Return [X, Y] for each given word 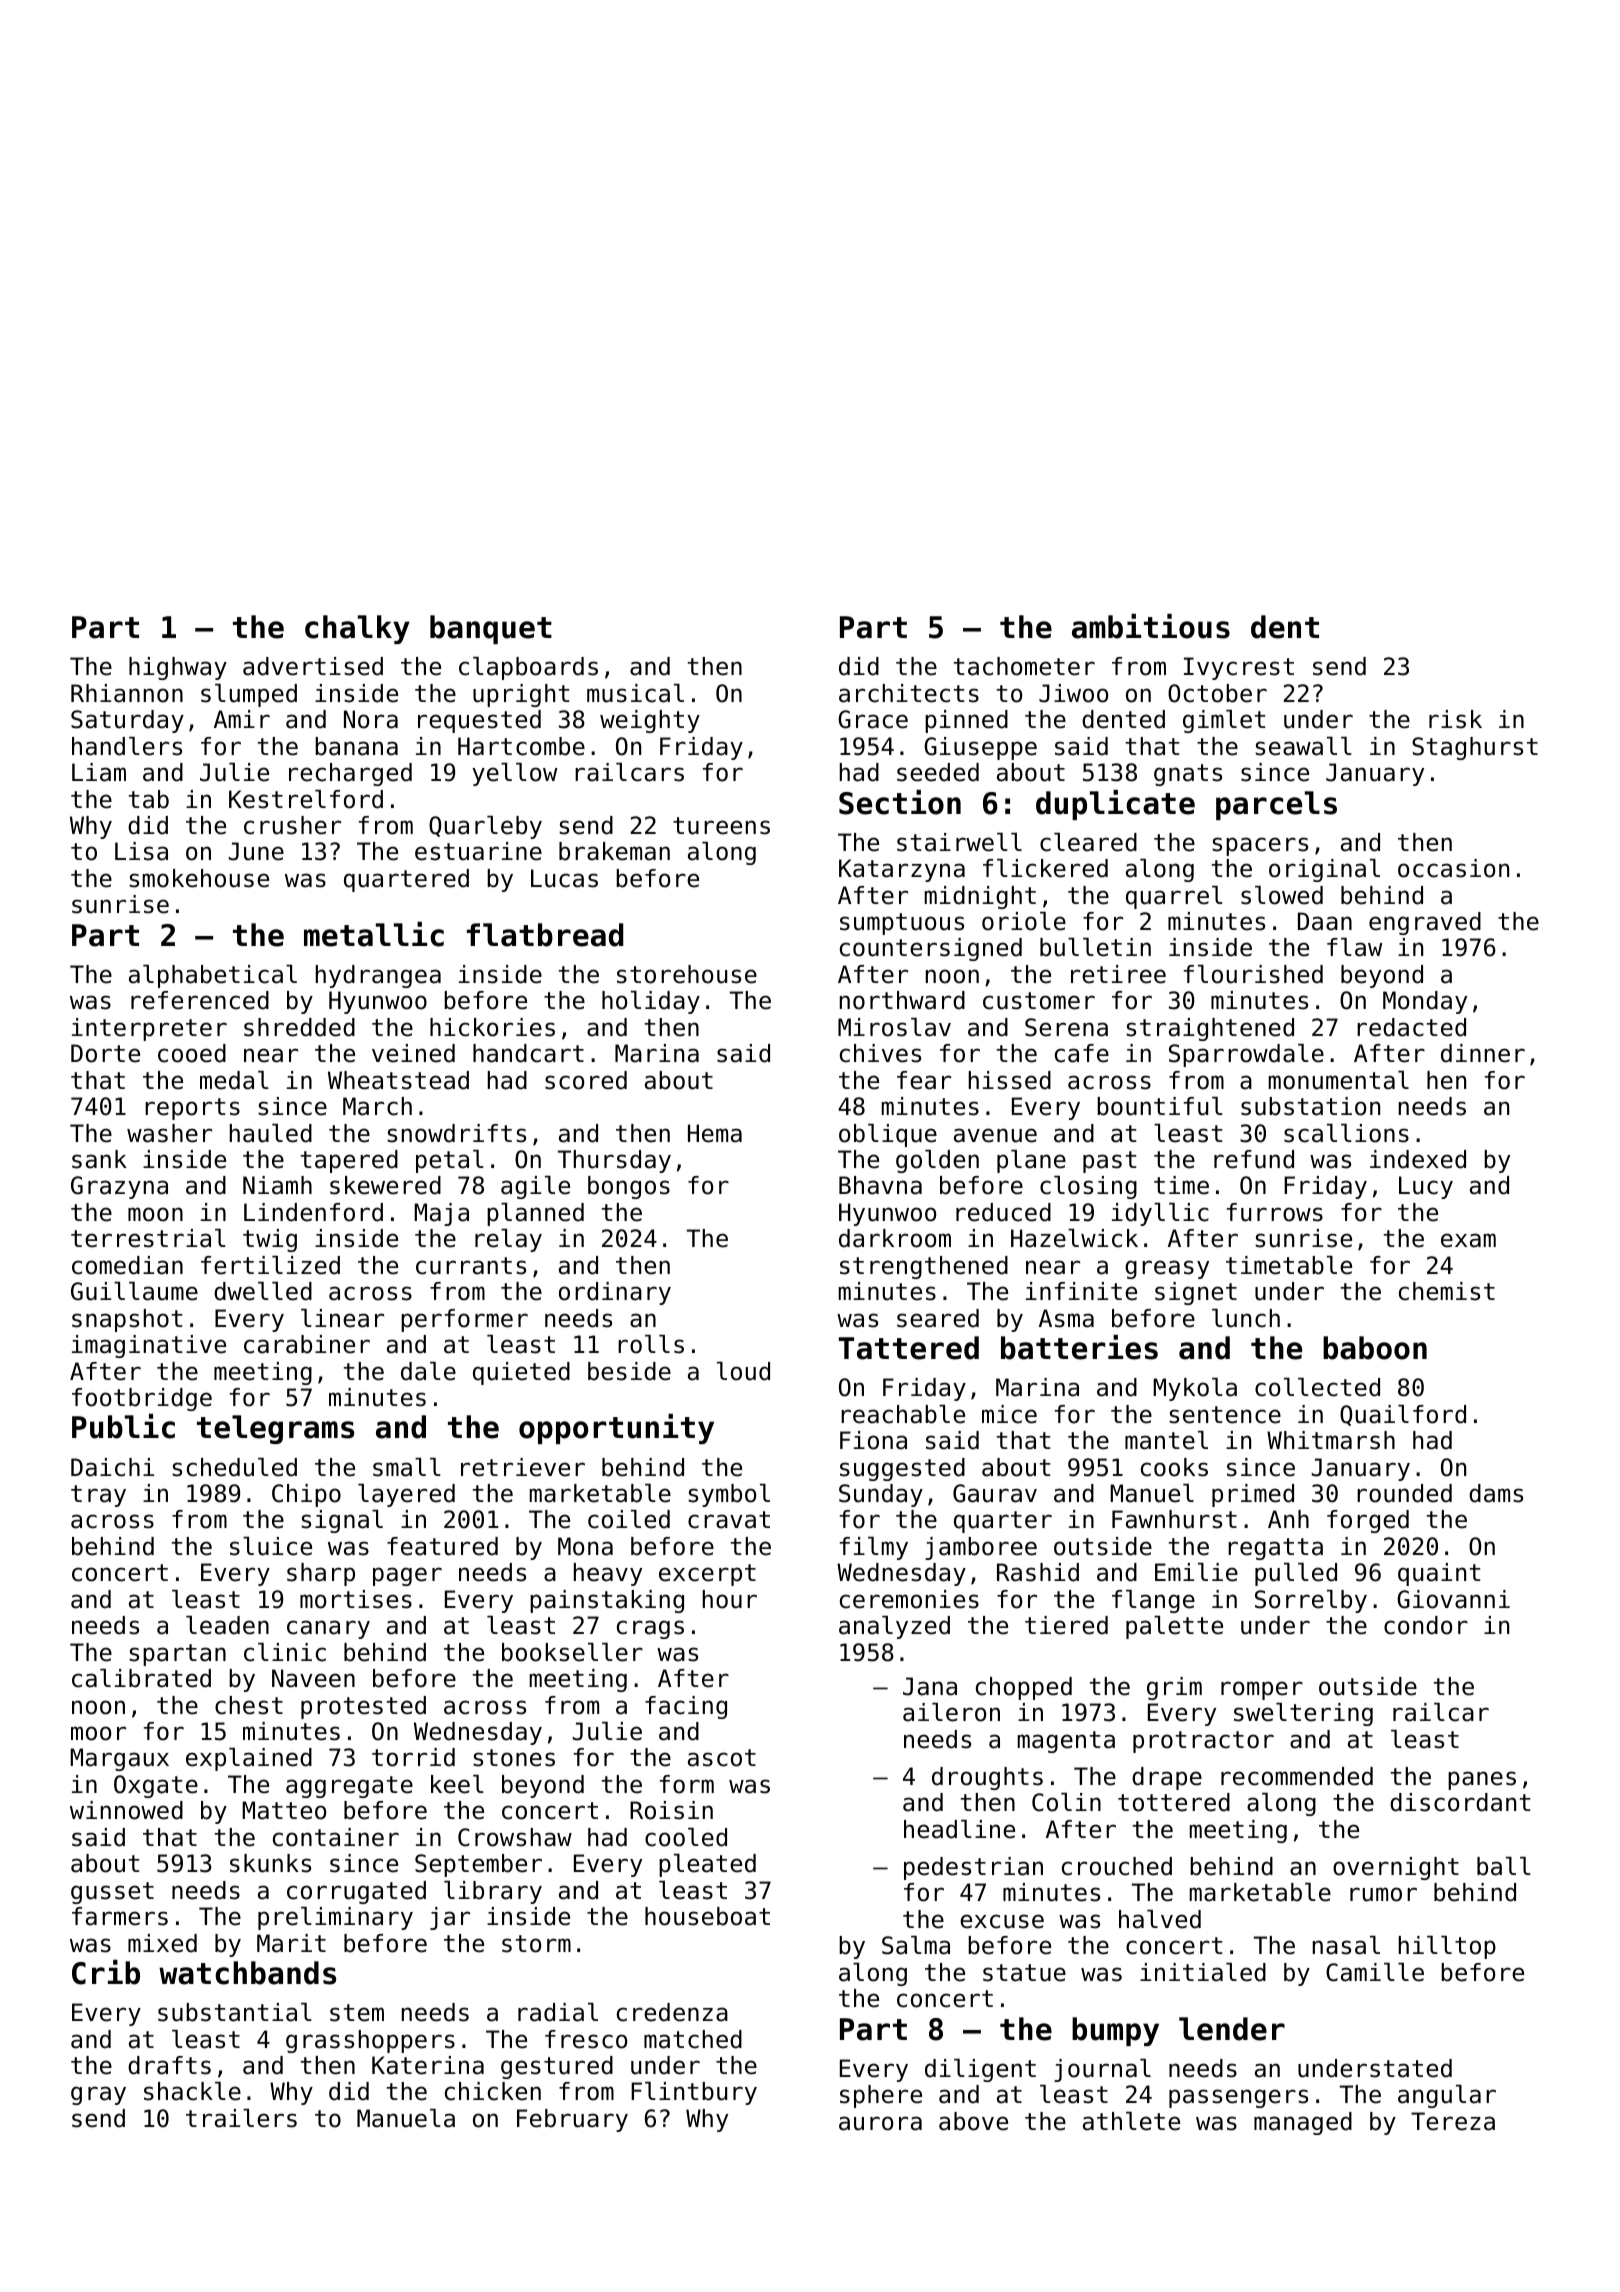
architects [909, 693]
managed [1303, 2123]
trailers [241, 2118]
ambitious [1151, 626]
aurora [880, 2123]
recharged [350, 774]
